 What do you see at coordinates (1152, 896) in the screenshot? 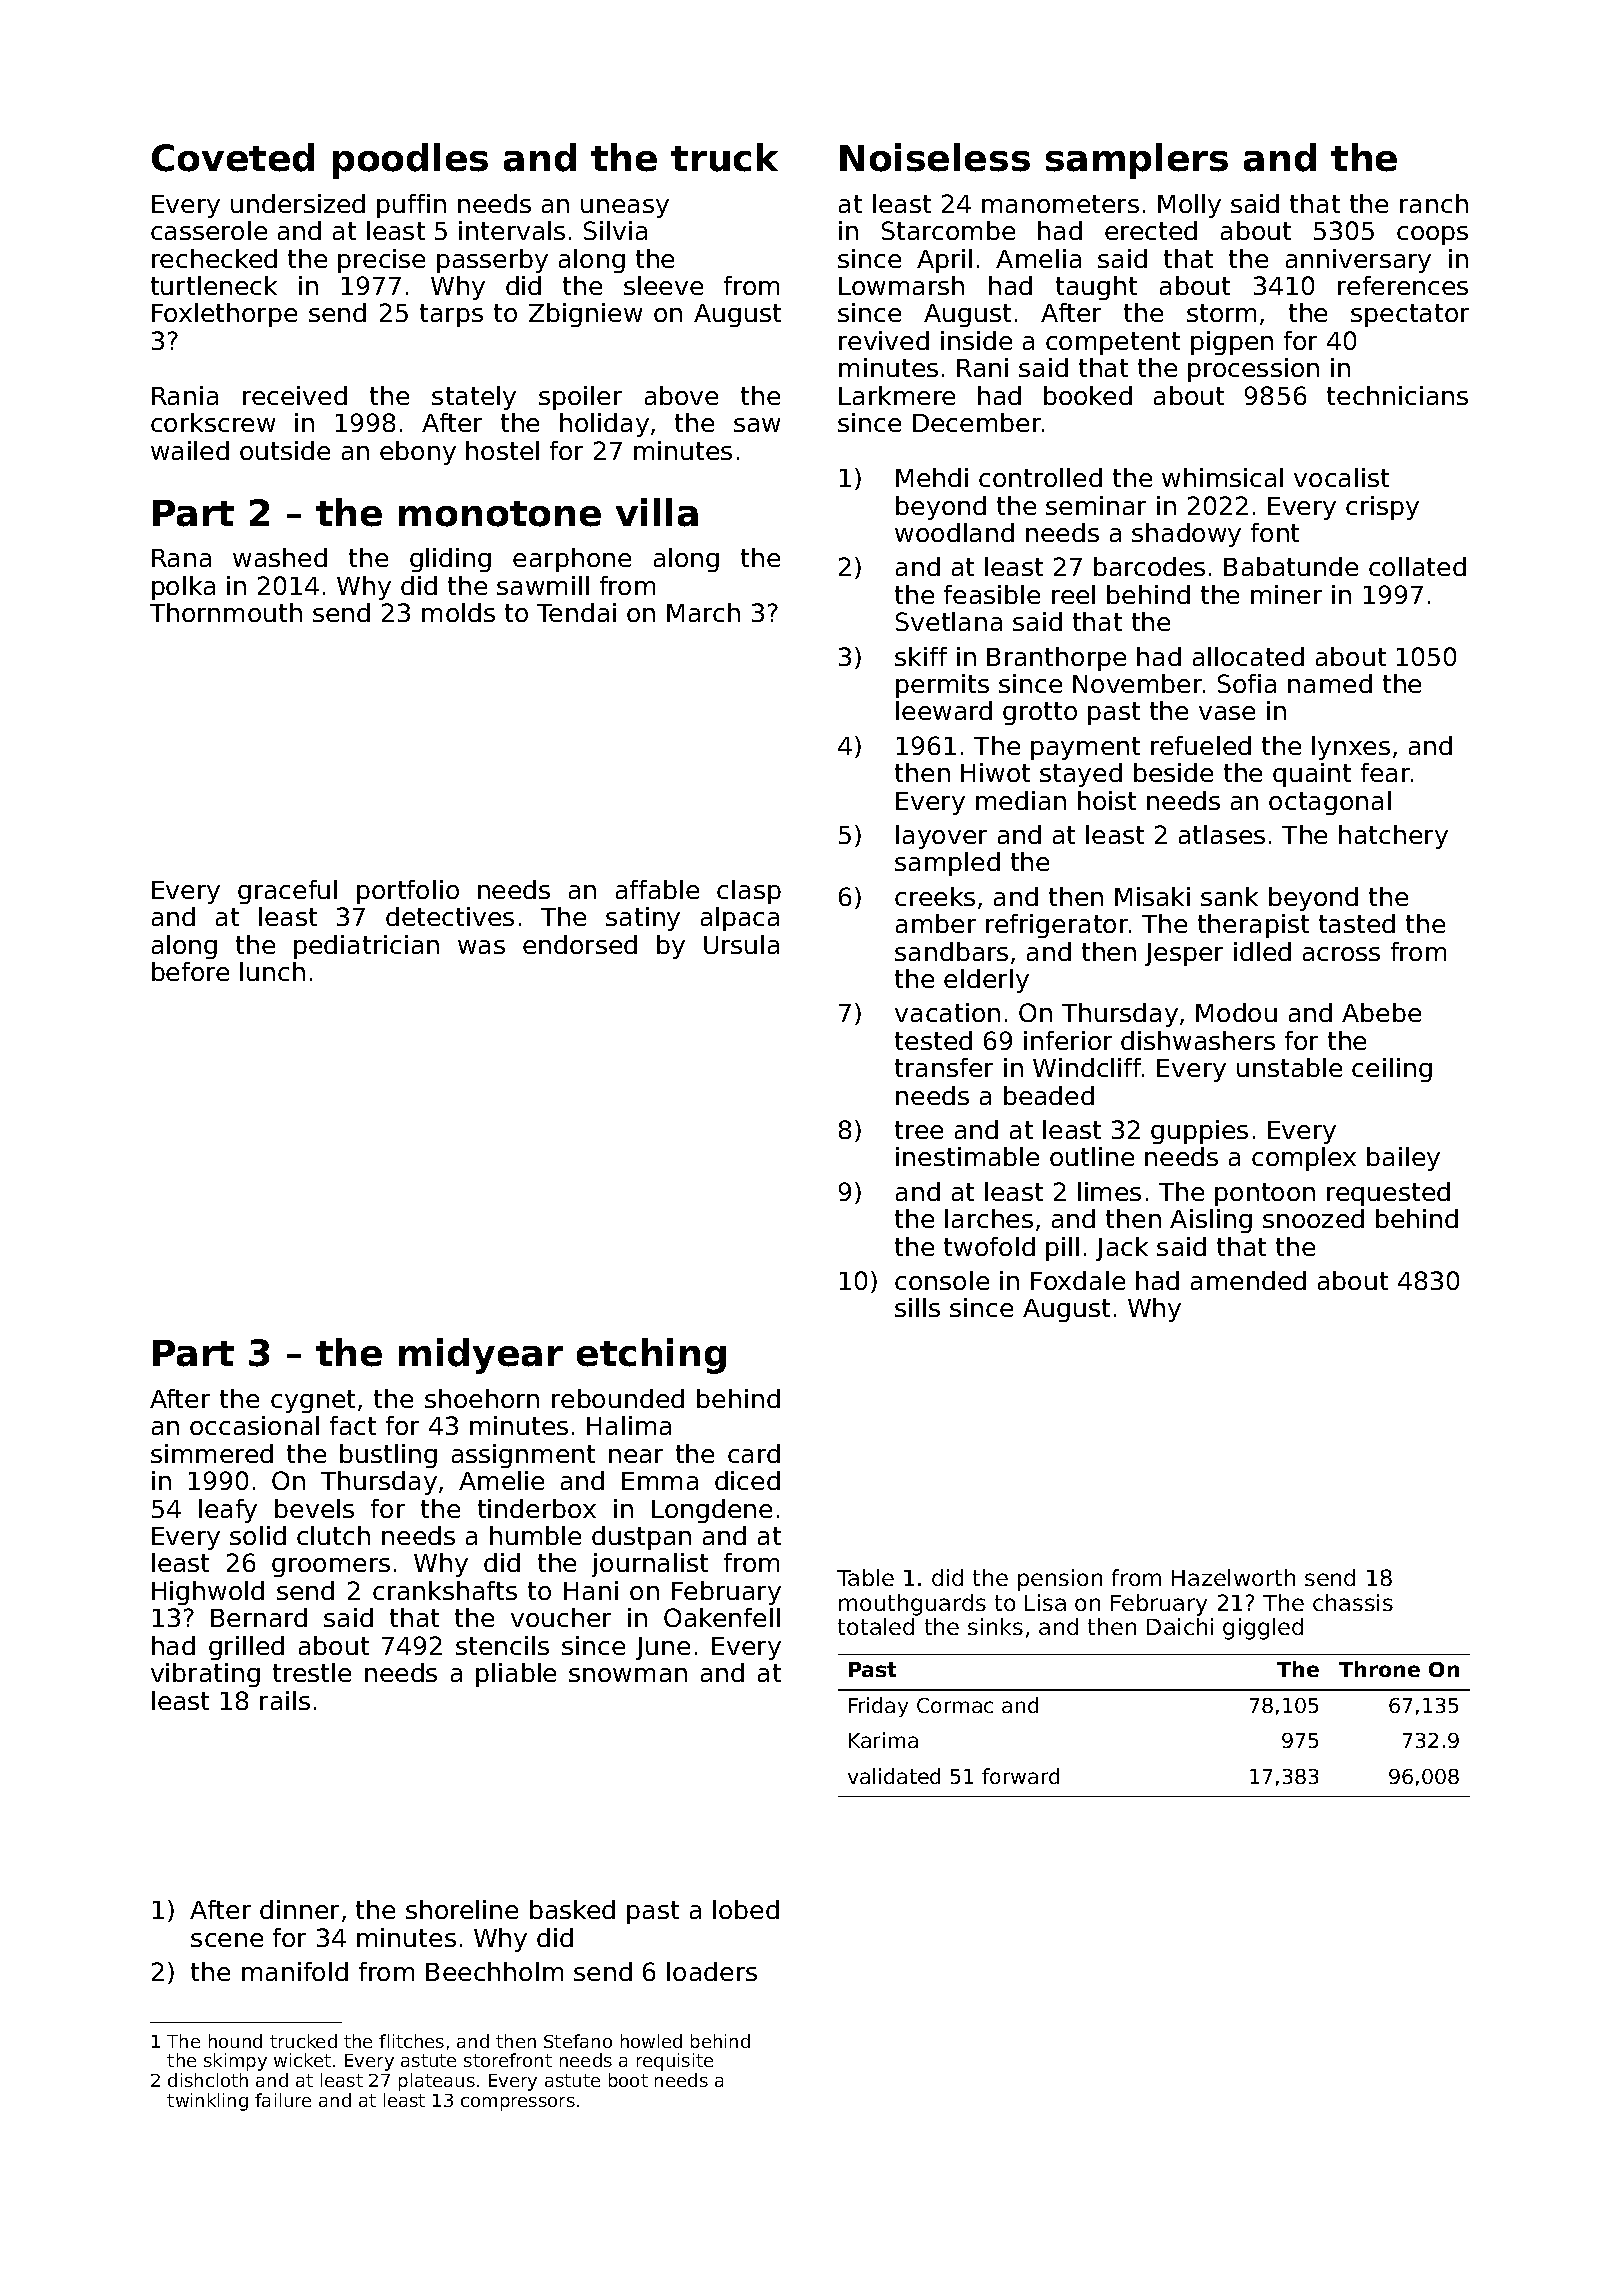
I see `Misaki` at bounding box center [1152, 896].
